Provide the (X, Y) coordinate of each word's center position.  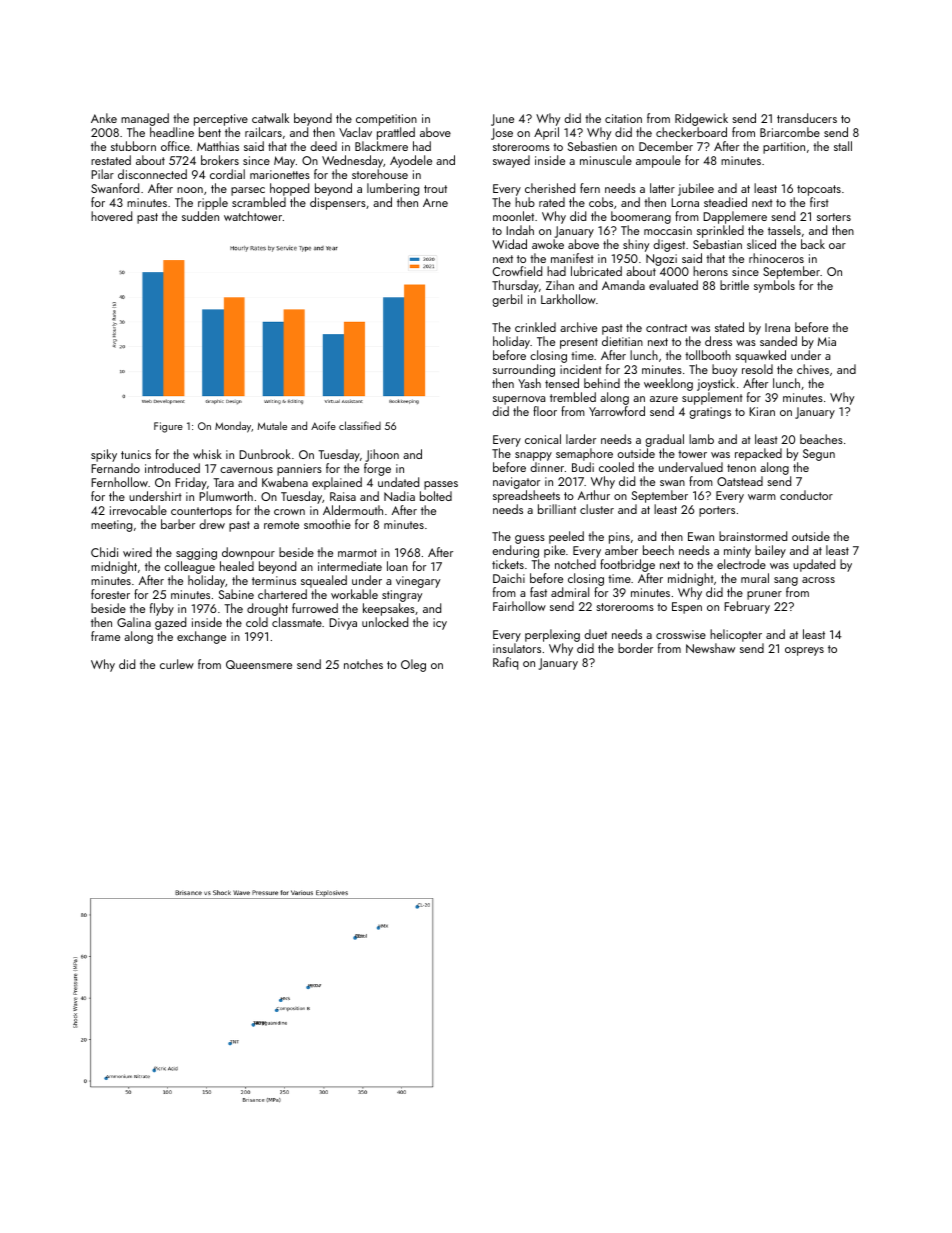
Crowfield (517, 271)
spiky (104, 455)
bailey (770, 551)
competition (386, 120)
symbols (774, 286)
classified (360, 425)
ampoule (658, 161)
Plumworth (226, 496)
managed (145, 119)
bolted (436, 496)
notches (363, 664)
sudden (200, 216)
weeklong (668, 384)
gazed (170, 623)
